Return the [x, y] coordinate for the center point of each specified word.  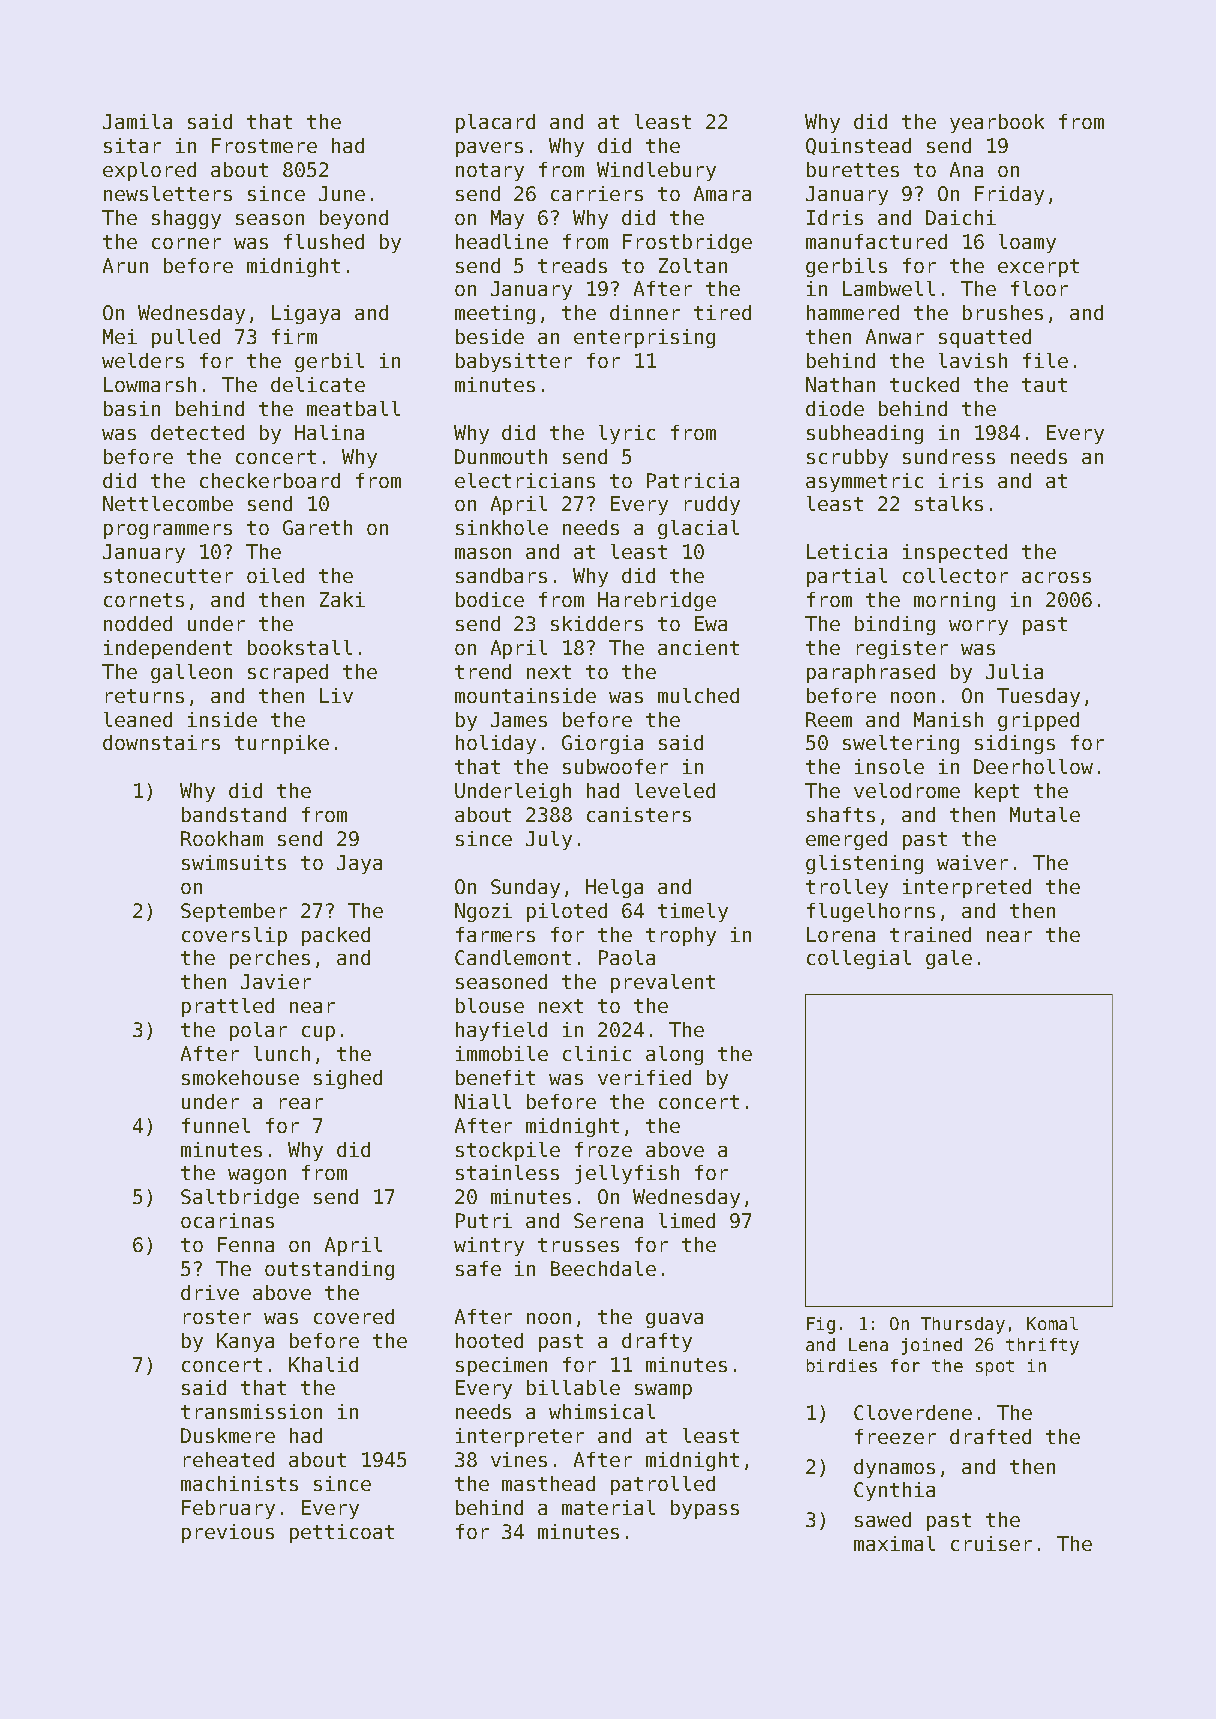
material [608, 1507]
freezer [895, 1436]
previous [228, 1533]
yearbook [997, 123]
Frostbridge [687, 243]
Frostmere [264, 145]
